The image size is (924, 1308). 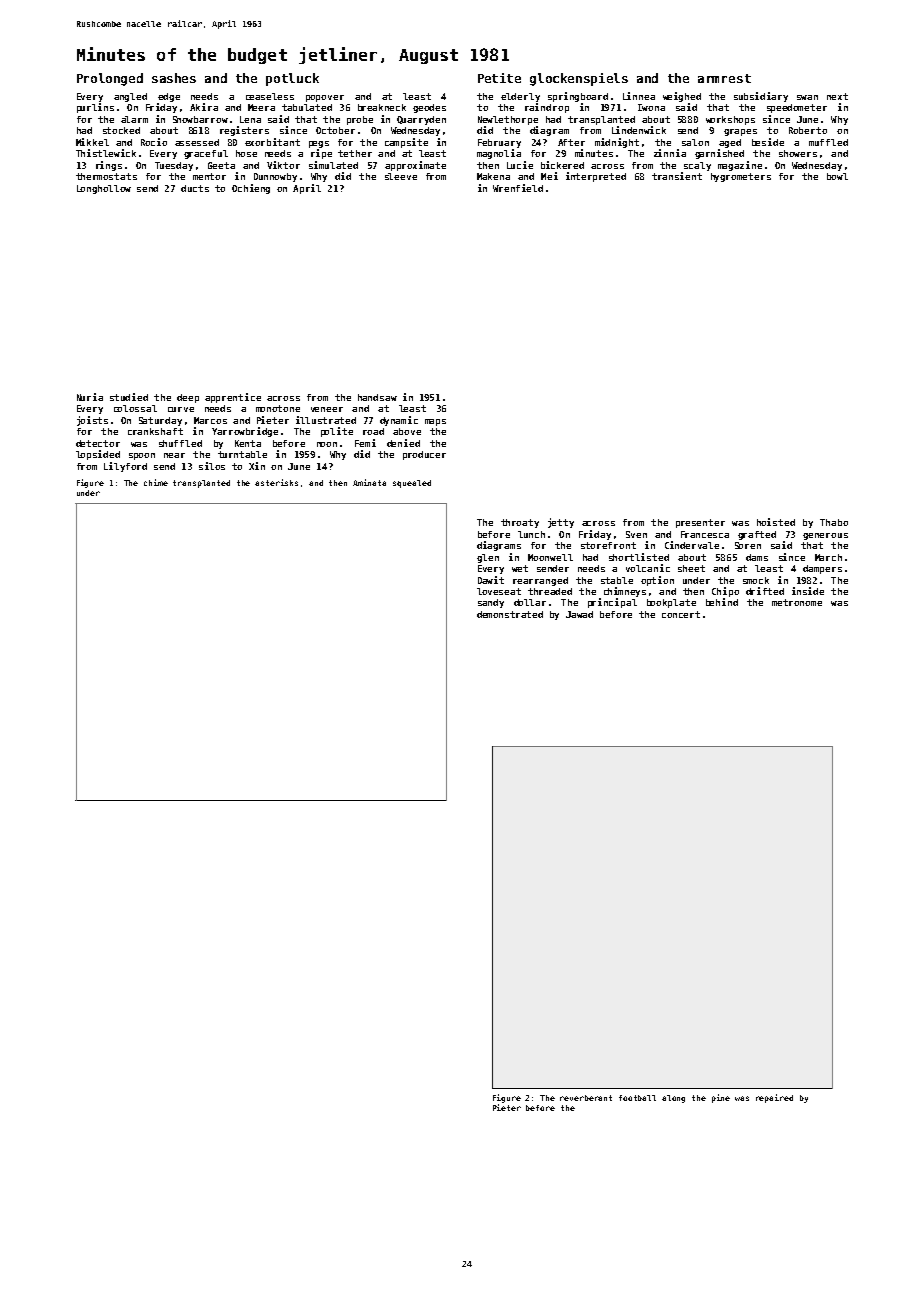 What do you see at coordinates (825, 536) in the screenshot?
I see `generous` at bounding box center [825, 536].
